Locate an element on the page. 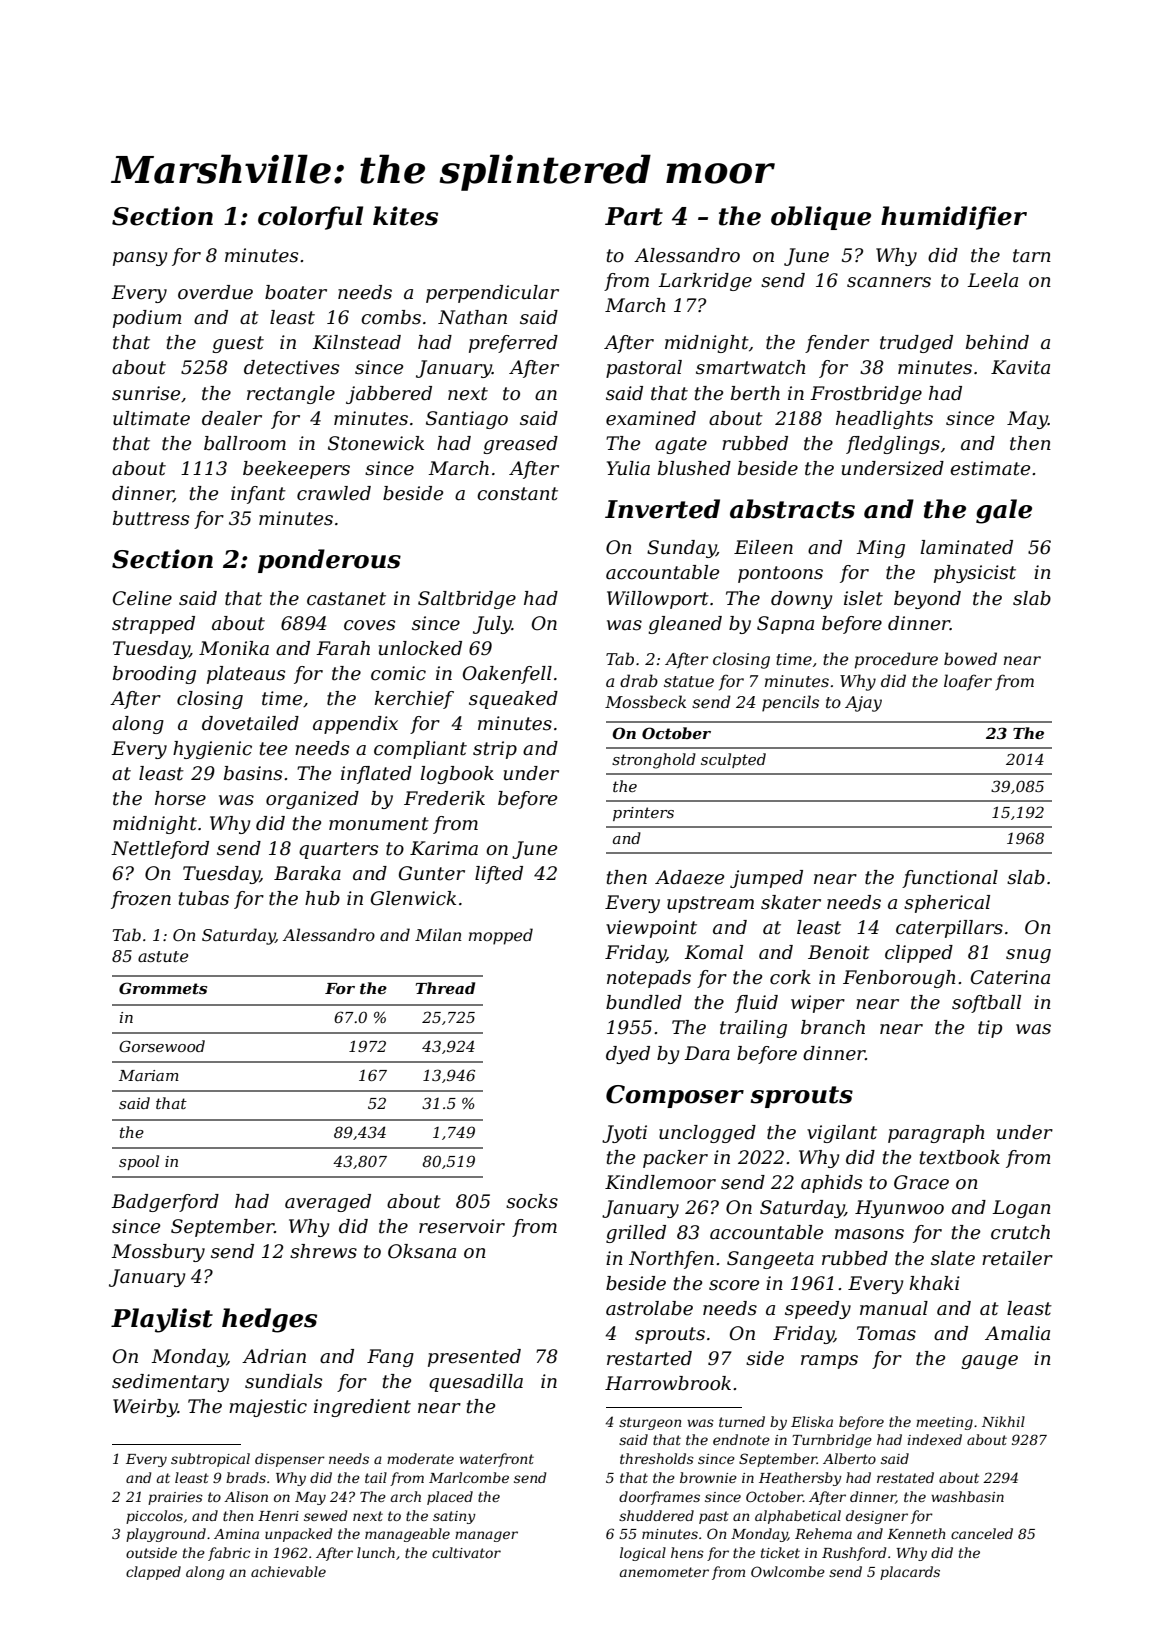  greased is located at coordinates (520, 445).
